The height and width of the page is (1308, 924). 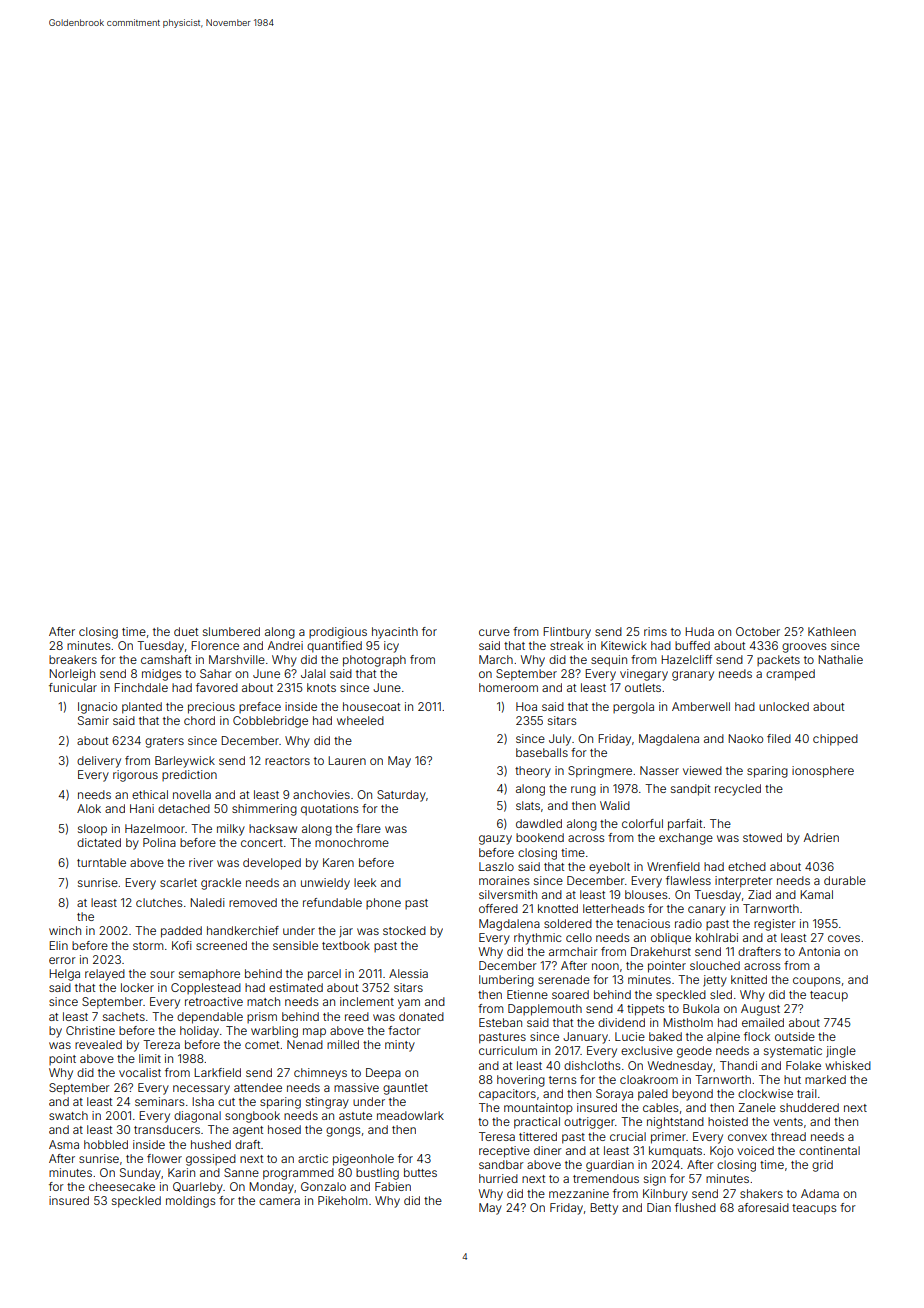 What do you see at coordinates (241, 1172) in the page?
I see `Sanne` at bounding box center [241, 1172].
